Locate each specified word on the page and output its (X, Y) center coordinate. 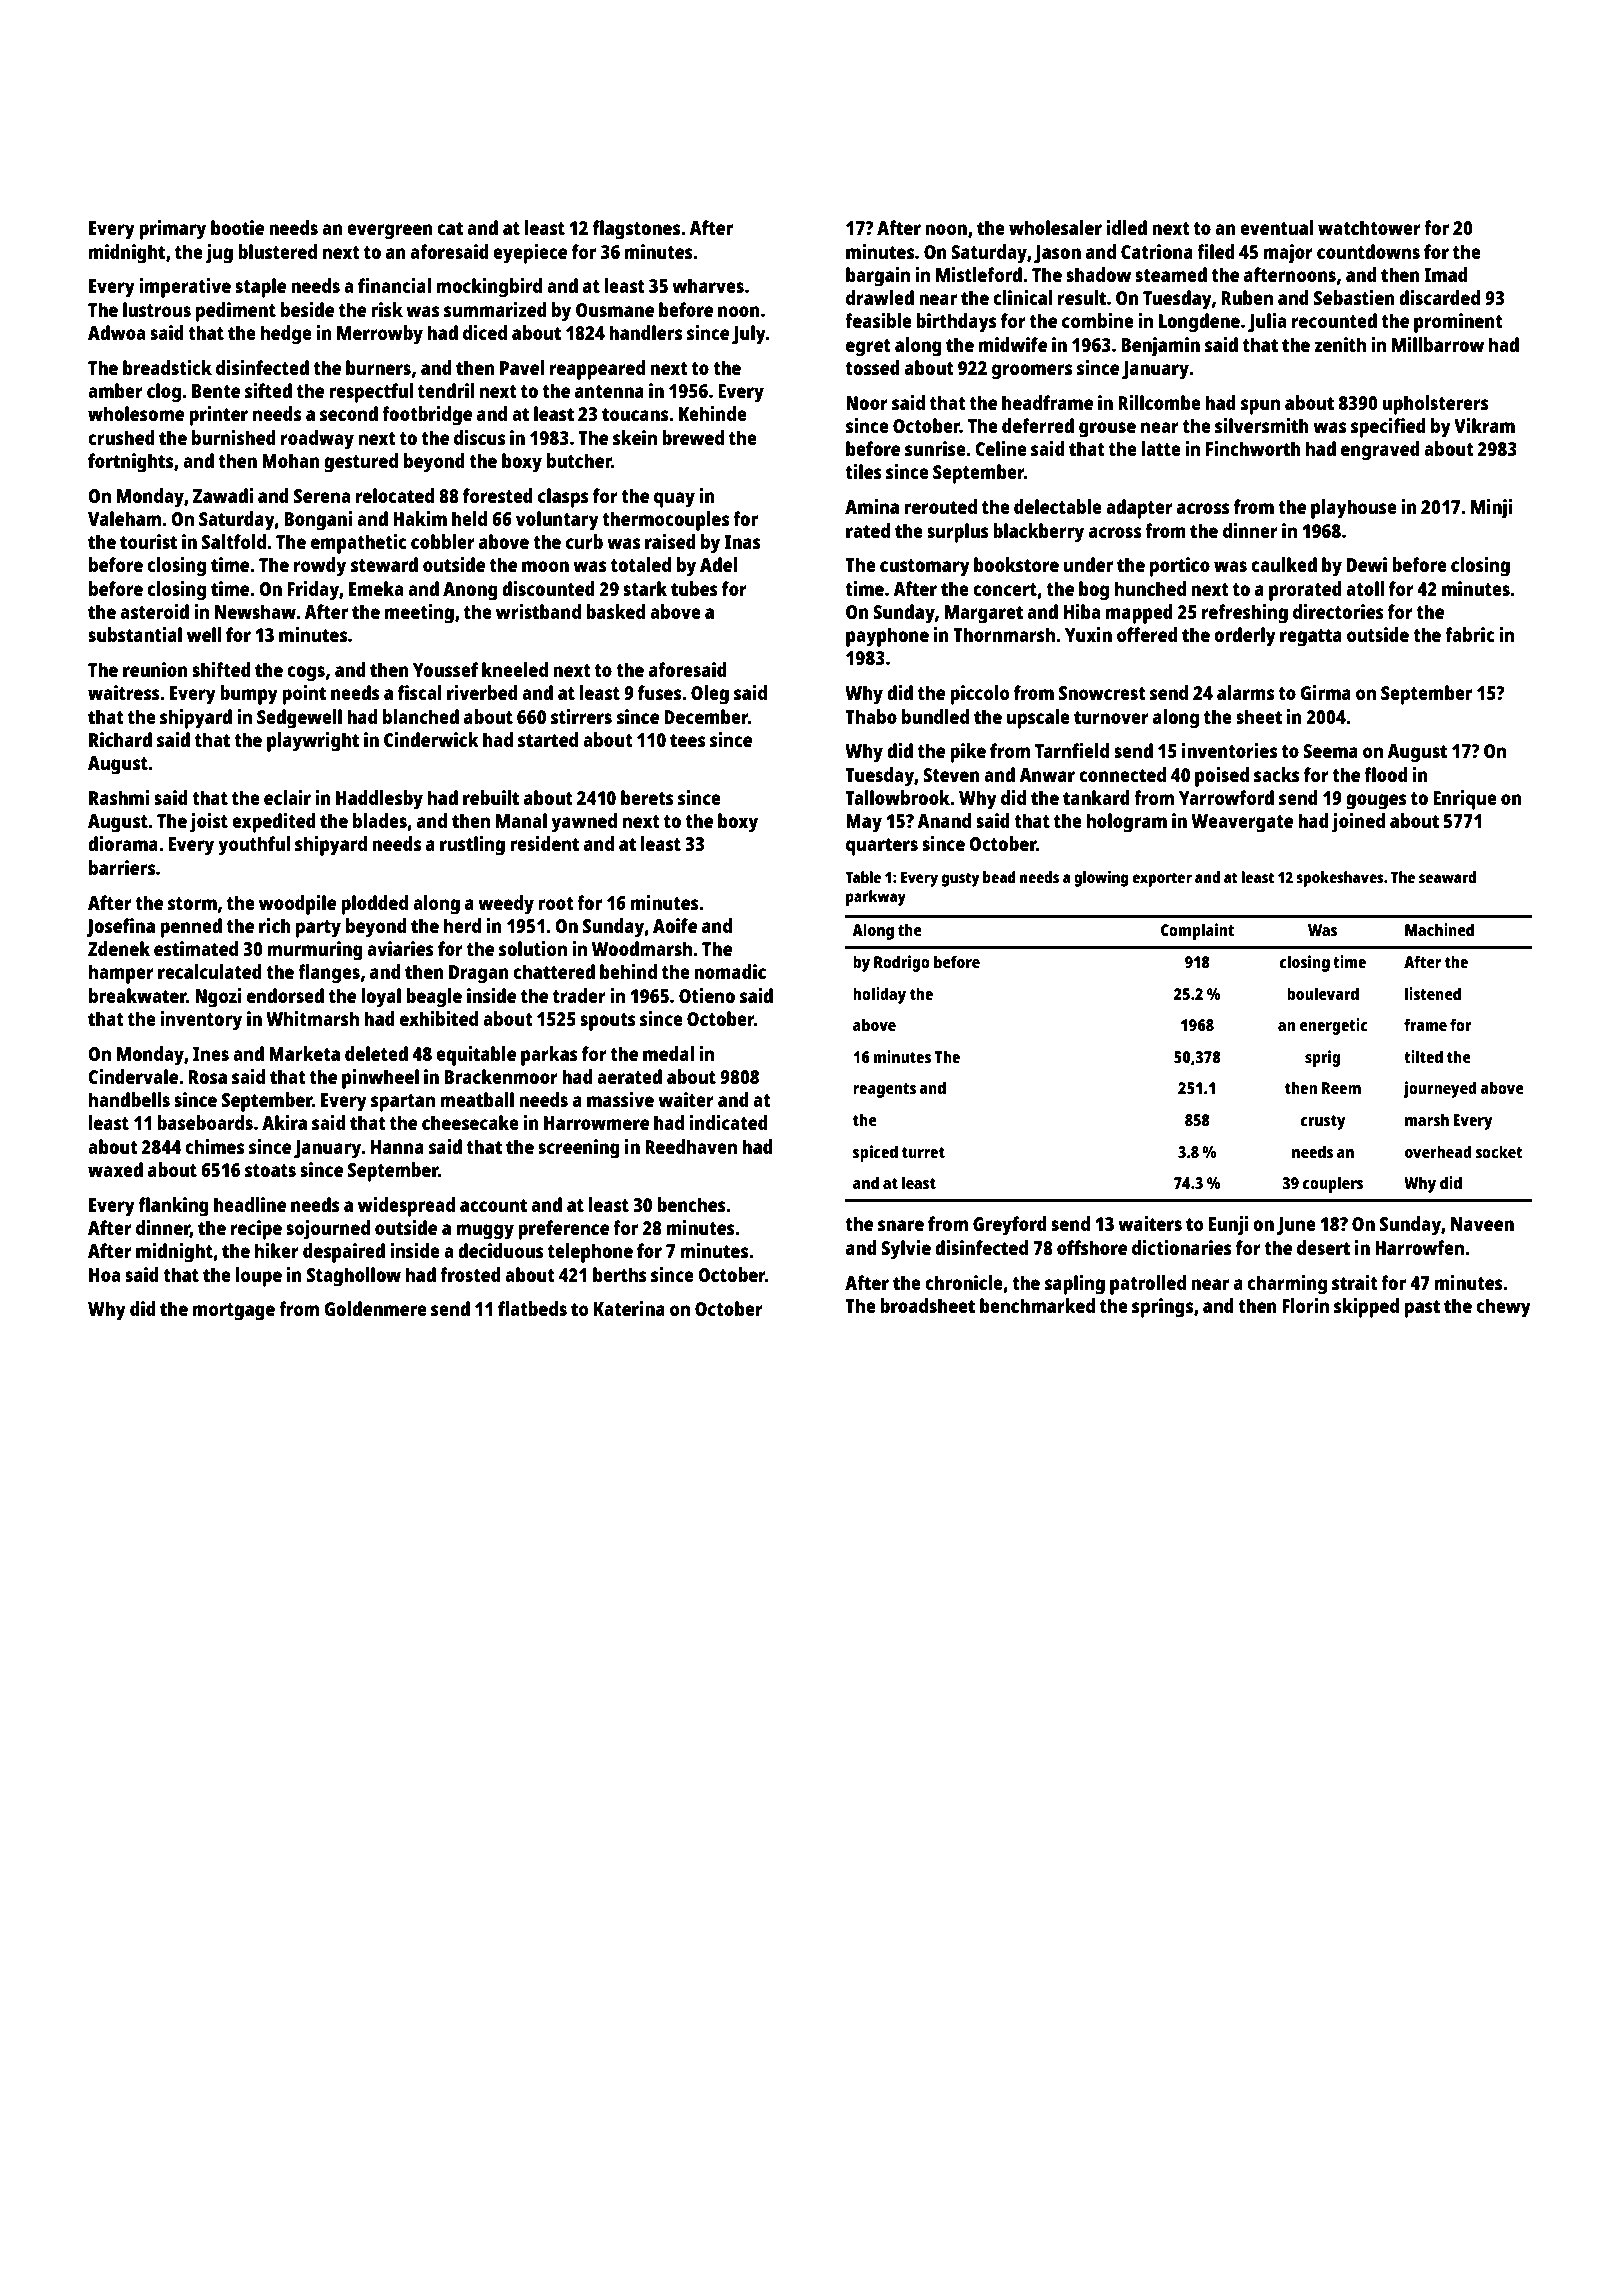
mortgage (234, 1312)
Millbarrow (1438, 344)
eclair (287, 797)
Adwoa (116, 332)
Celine (1001, 448)
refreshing (1245, 614)
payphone (887, 637)
